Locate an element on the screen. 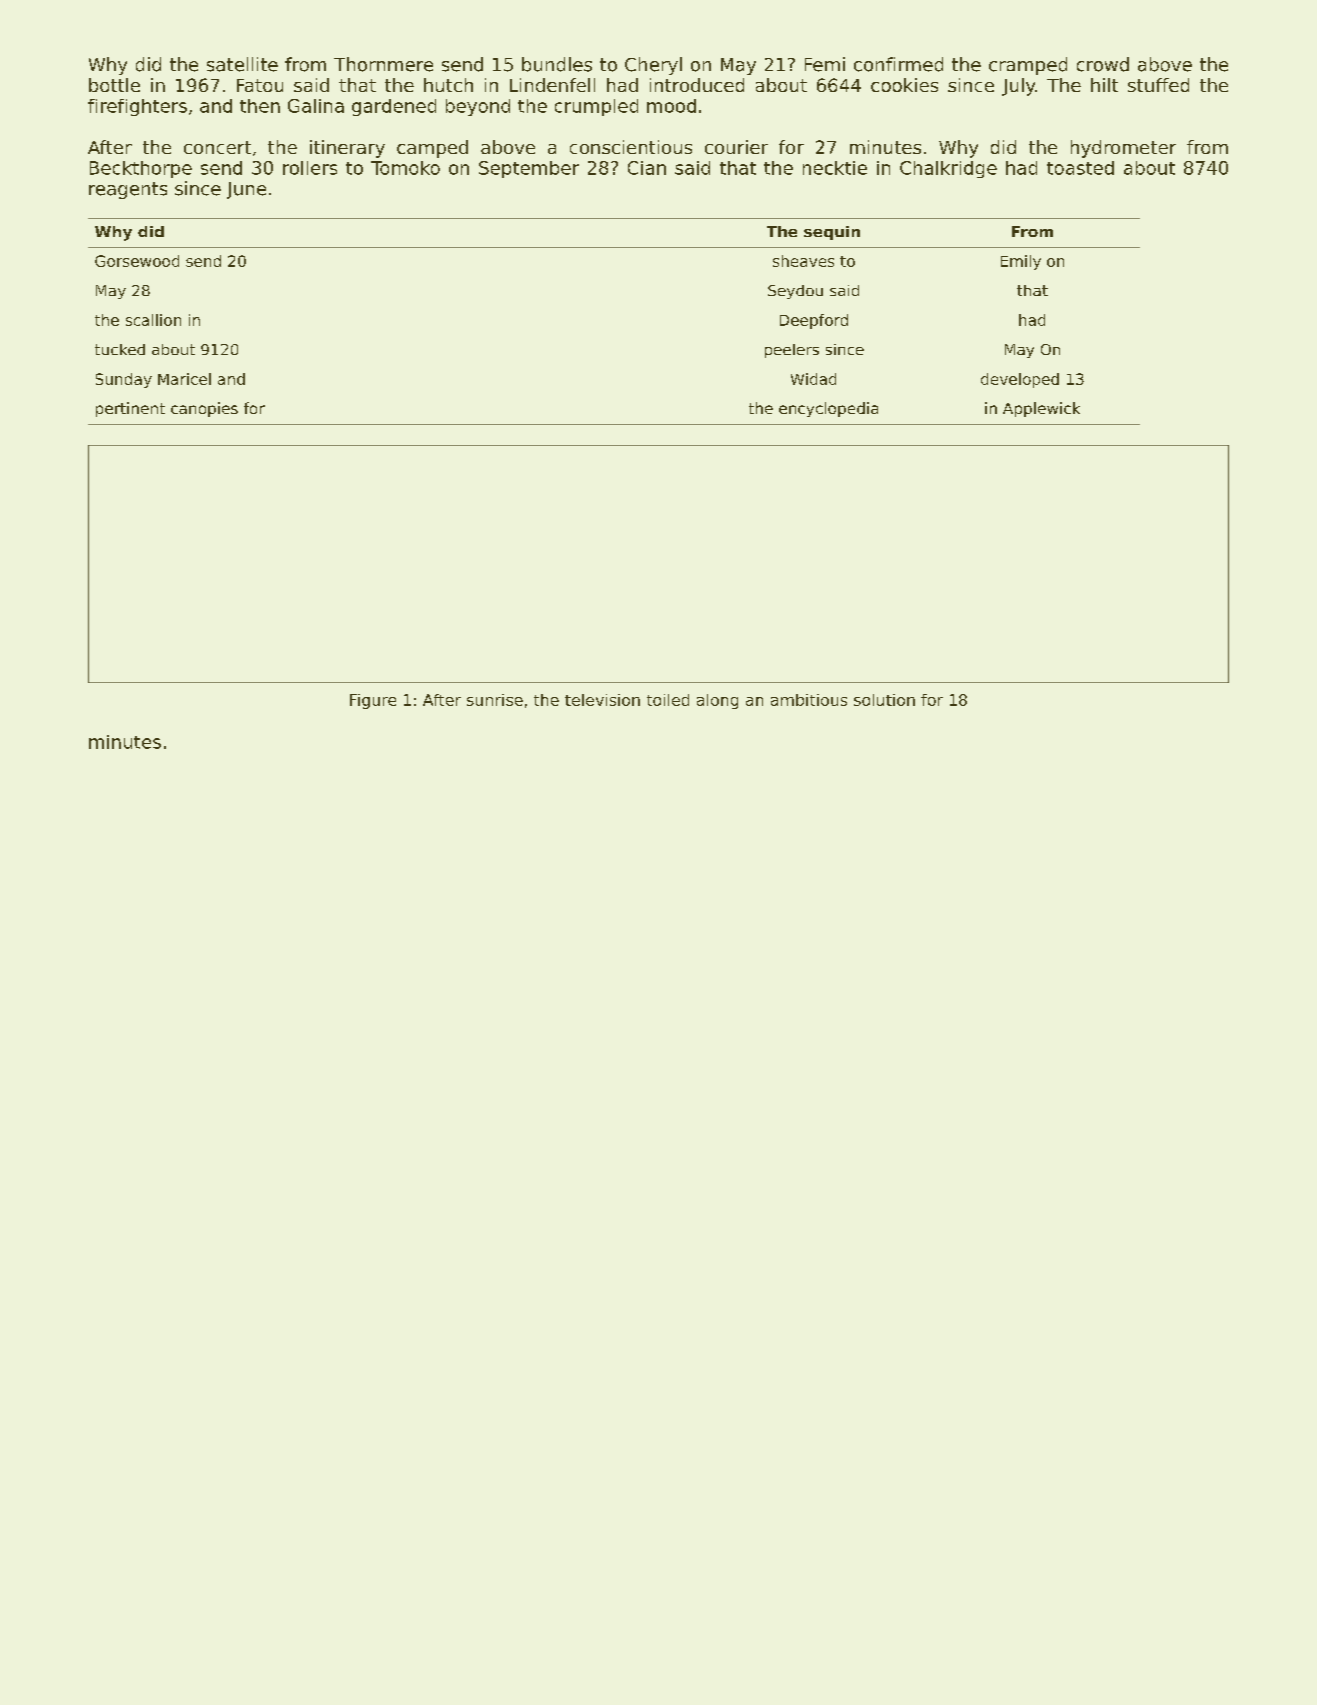 Image resolution: width=1317 pixels, height=1705 pixels. solution is located at coordinates (884, 700).
